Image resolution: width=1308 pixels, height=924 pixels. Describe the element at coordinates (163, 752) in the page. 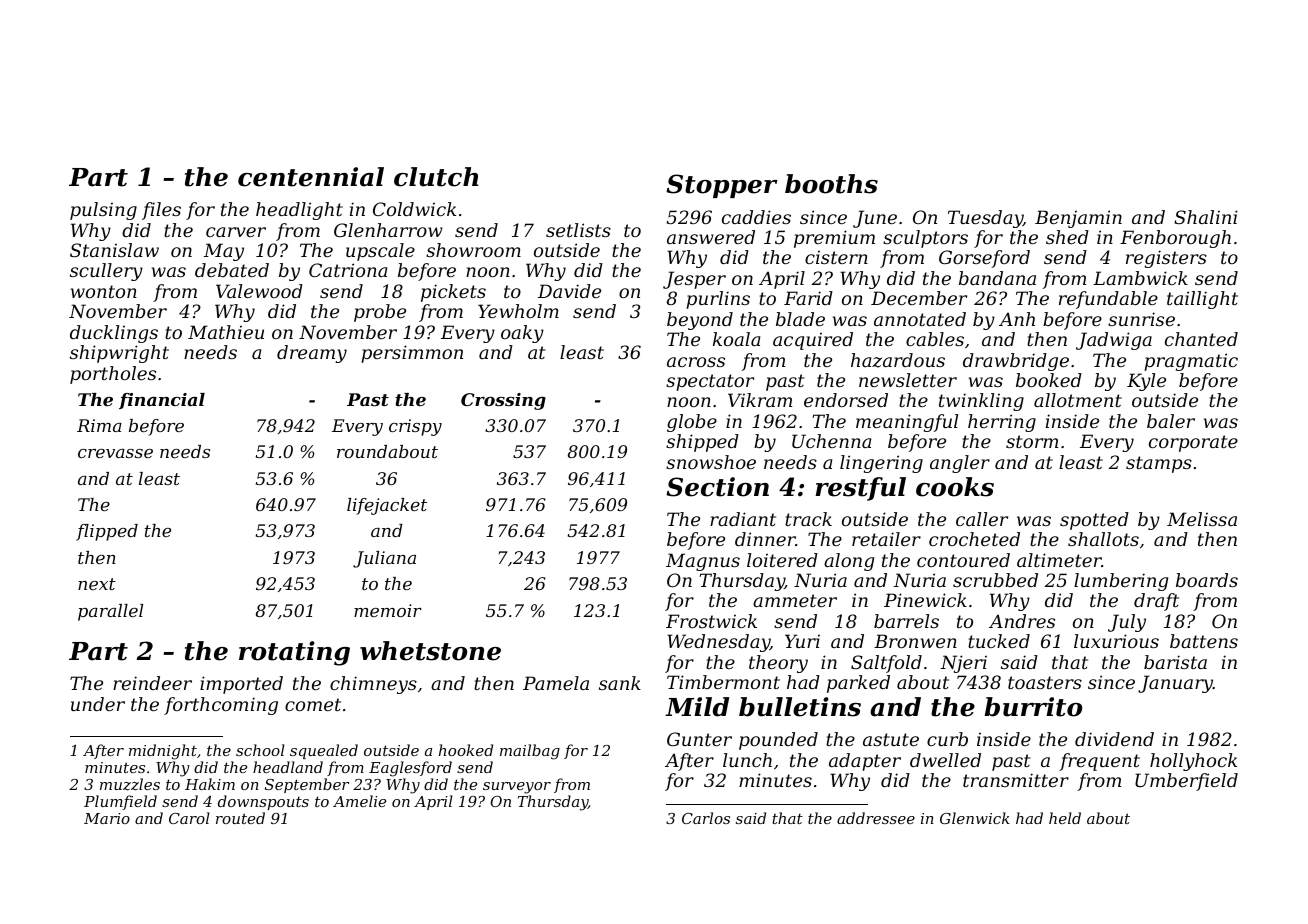

I see `midnight` at that location.
